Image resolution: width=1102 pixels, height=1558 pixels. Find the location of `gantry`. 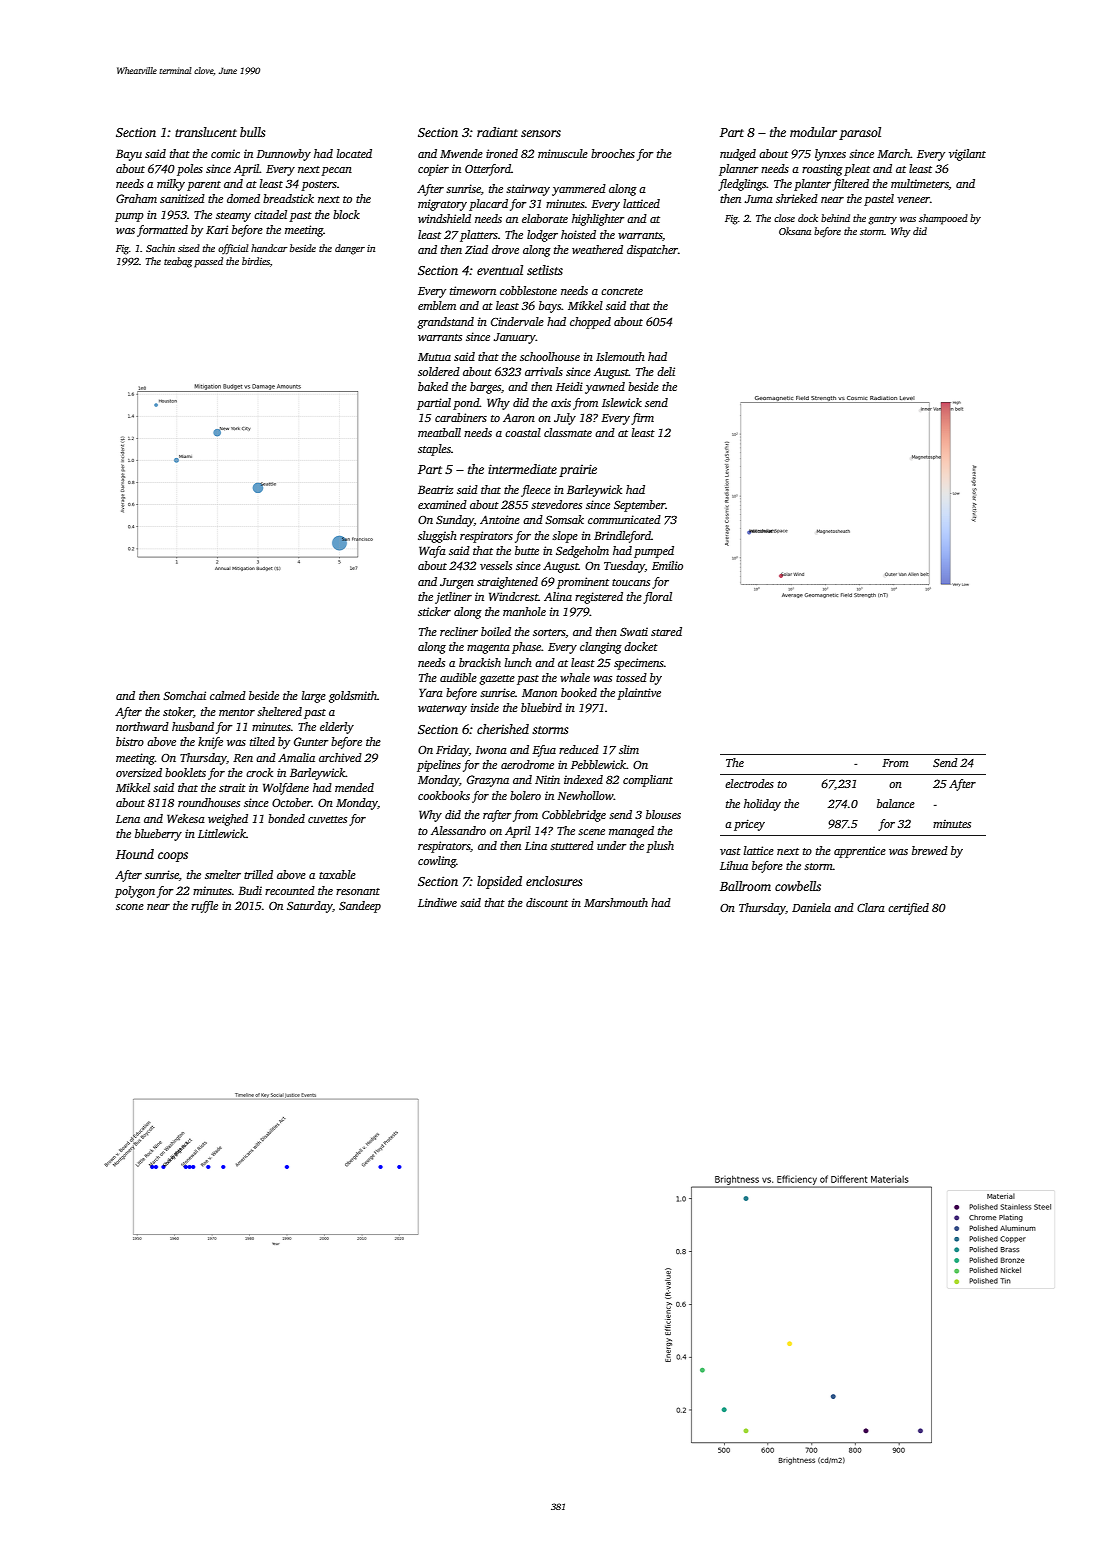

gantry is located at coordinates (882, 220).
